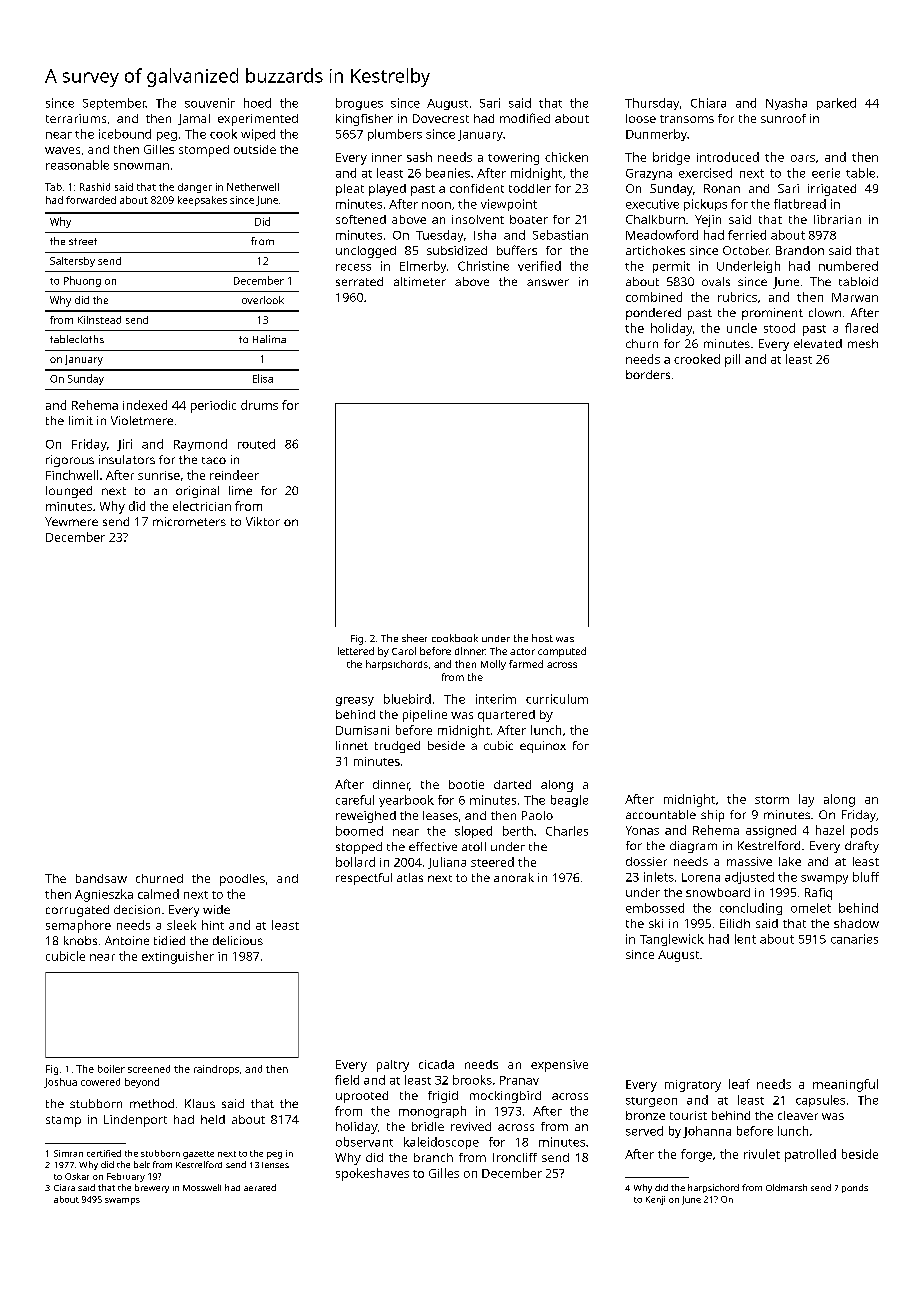 This page has height=1308, width=924. I want to click on paltry, so click(393, 1066).
